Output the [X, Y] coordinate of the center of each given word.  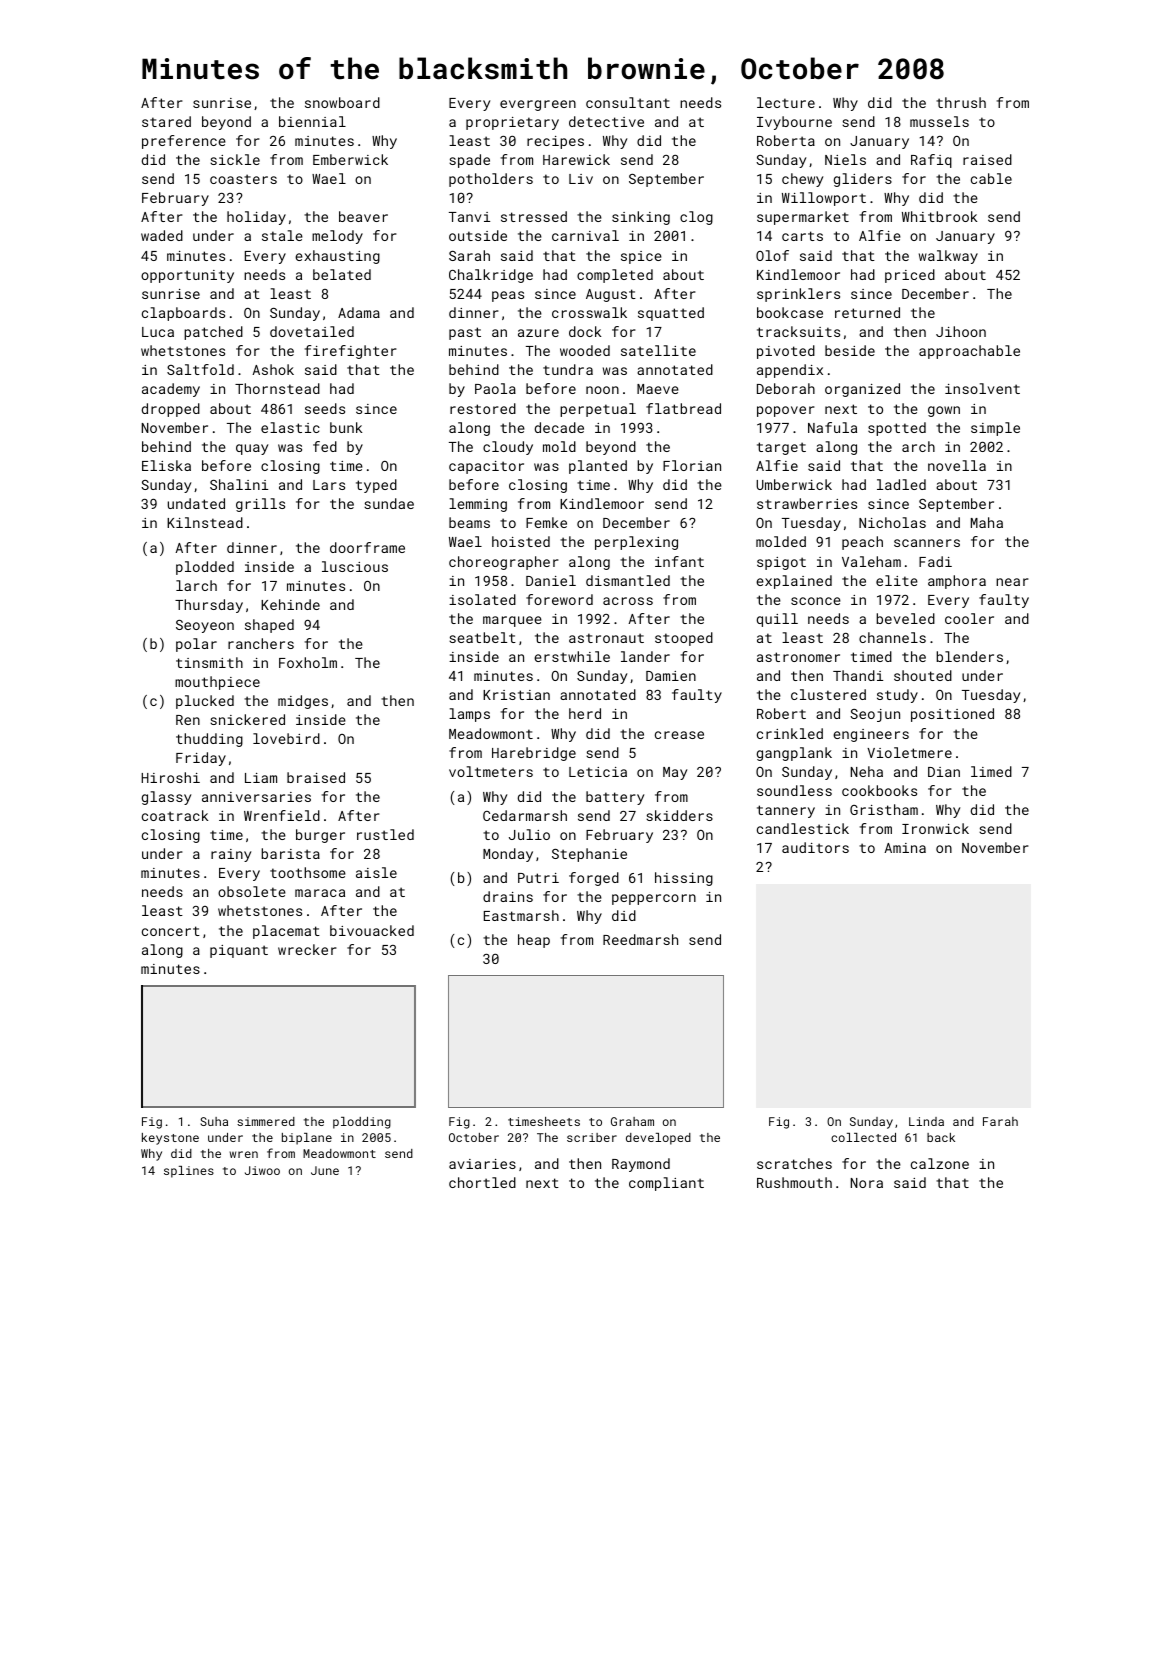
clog [696, 218]
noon [602, 390]
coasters [243, 179]
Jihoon [961, 331]
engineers [871, 735]
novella [957, 465]
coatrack [175, 815]
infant [679, 561]
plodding [362, 1123]
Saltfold [200, 369]
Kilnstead [205, 522]
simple [995, 429]
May [675, 773]
